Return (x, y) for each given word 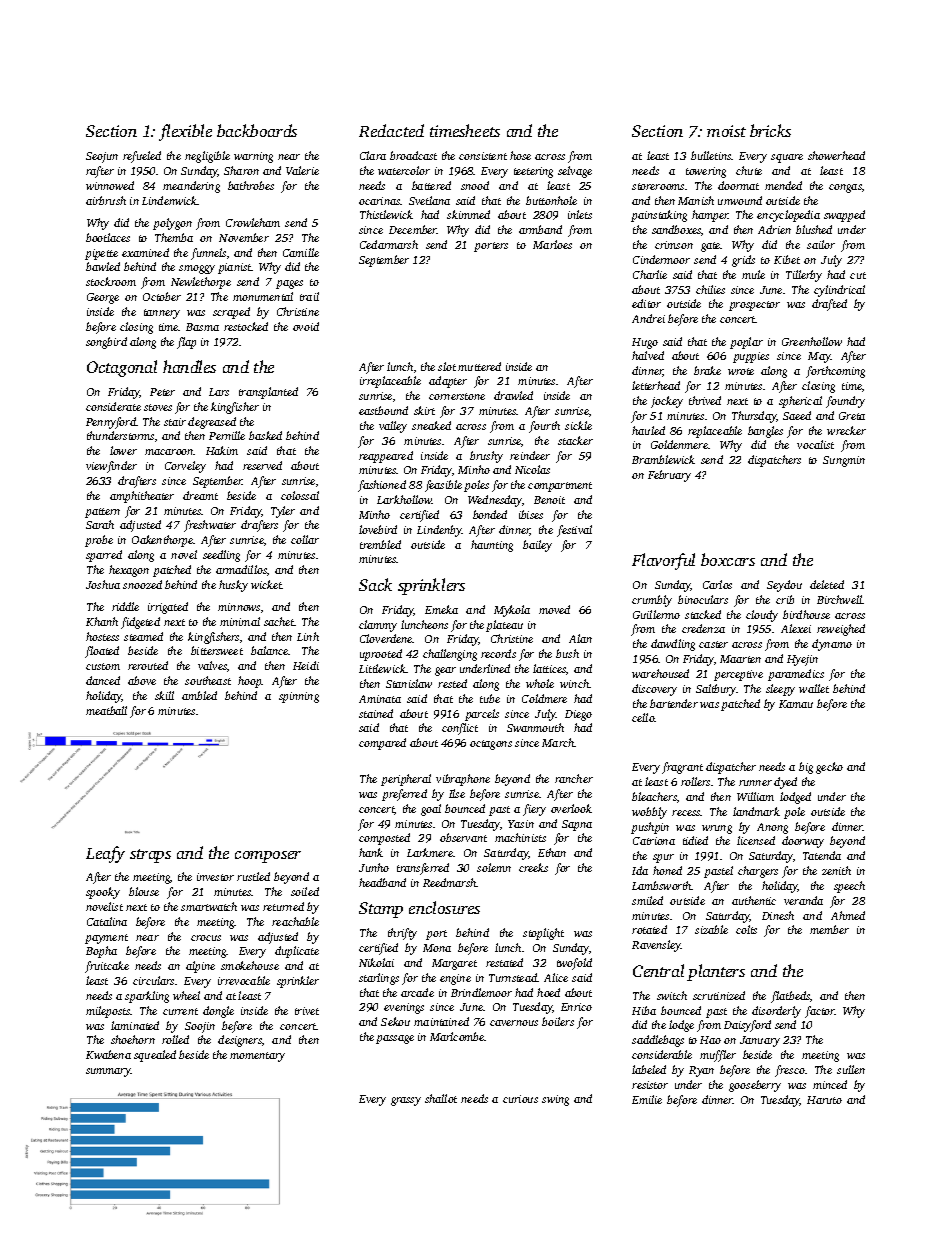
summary (108, 1072)
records (498, 653)
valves (212, 665)
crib (785, 599)
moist (726, 131)
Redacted (391, 130)
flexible (185, 132)
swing (555, 1100)
